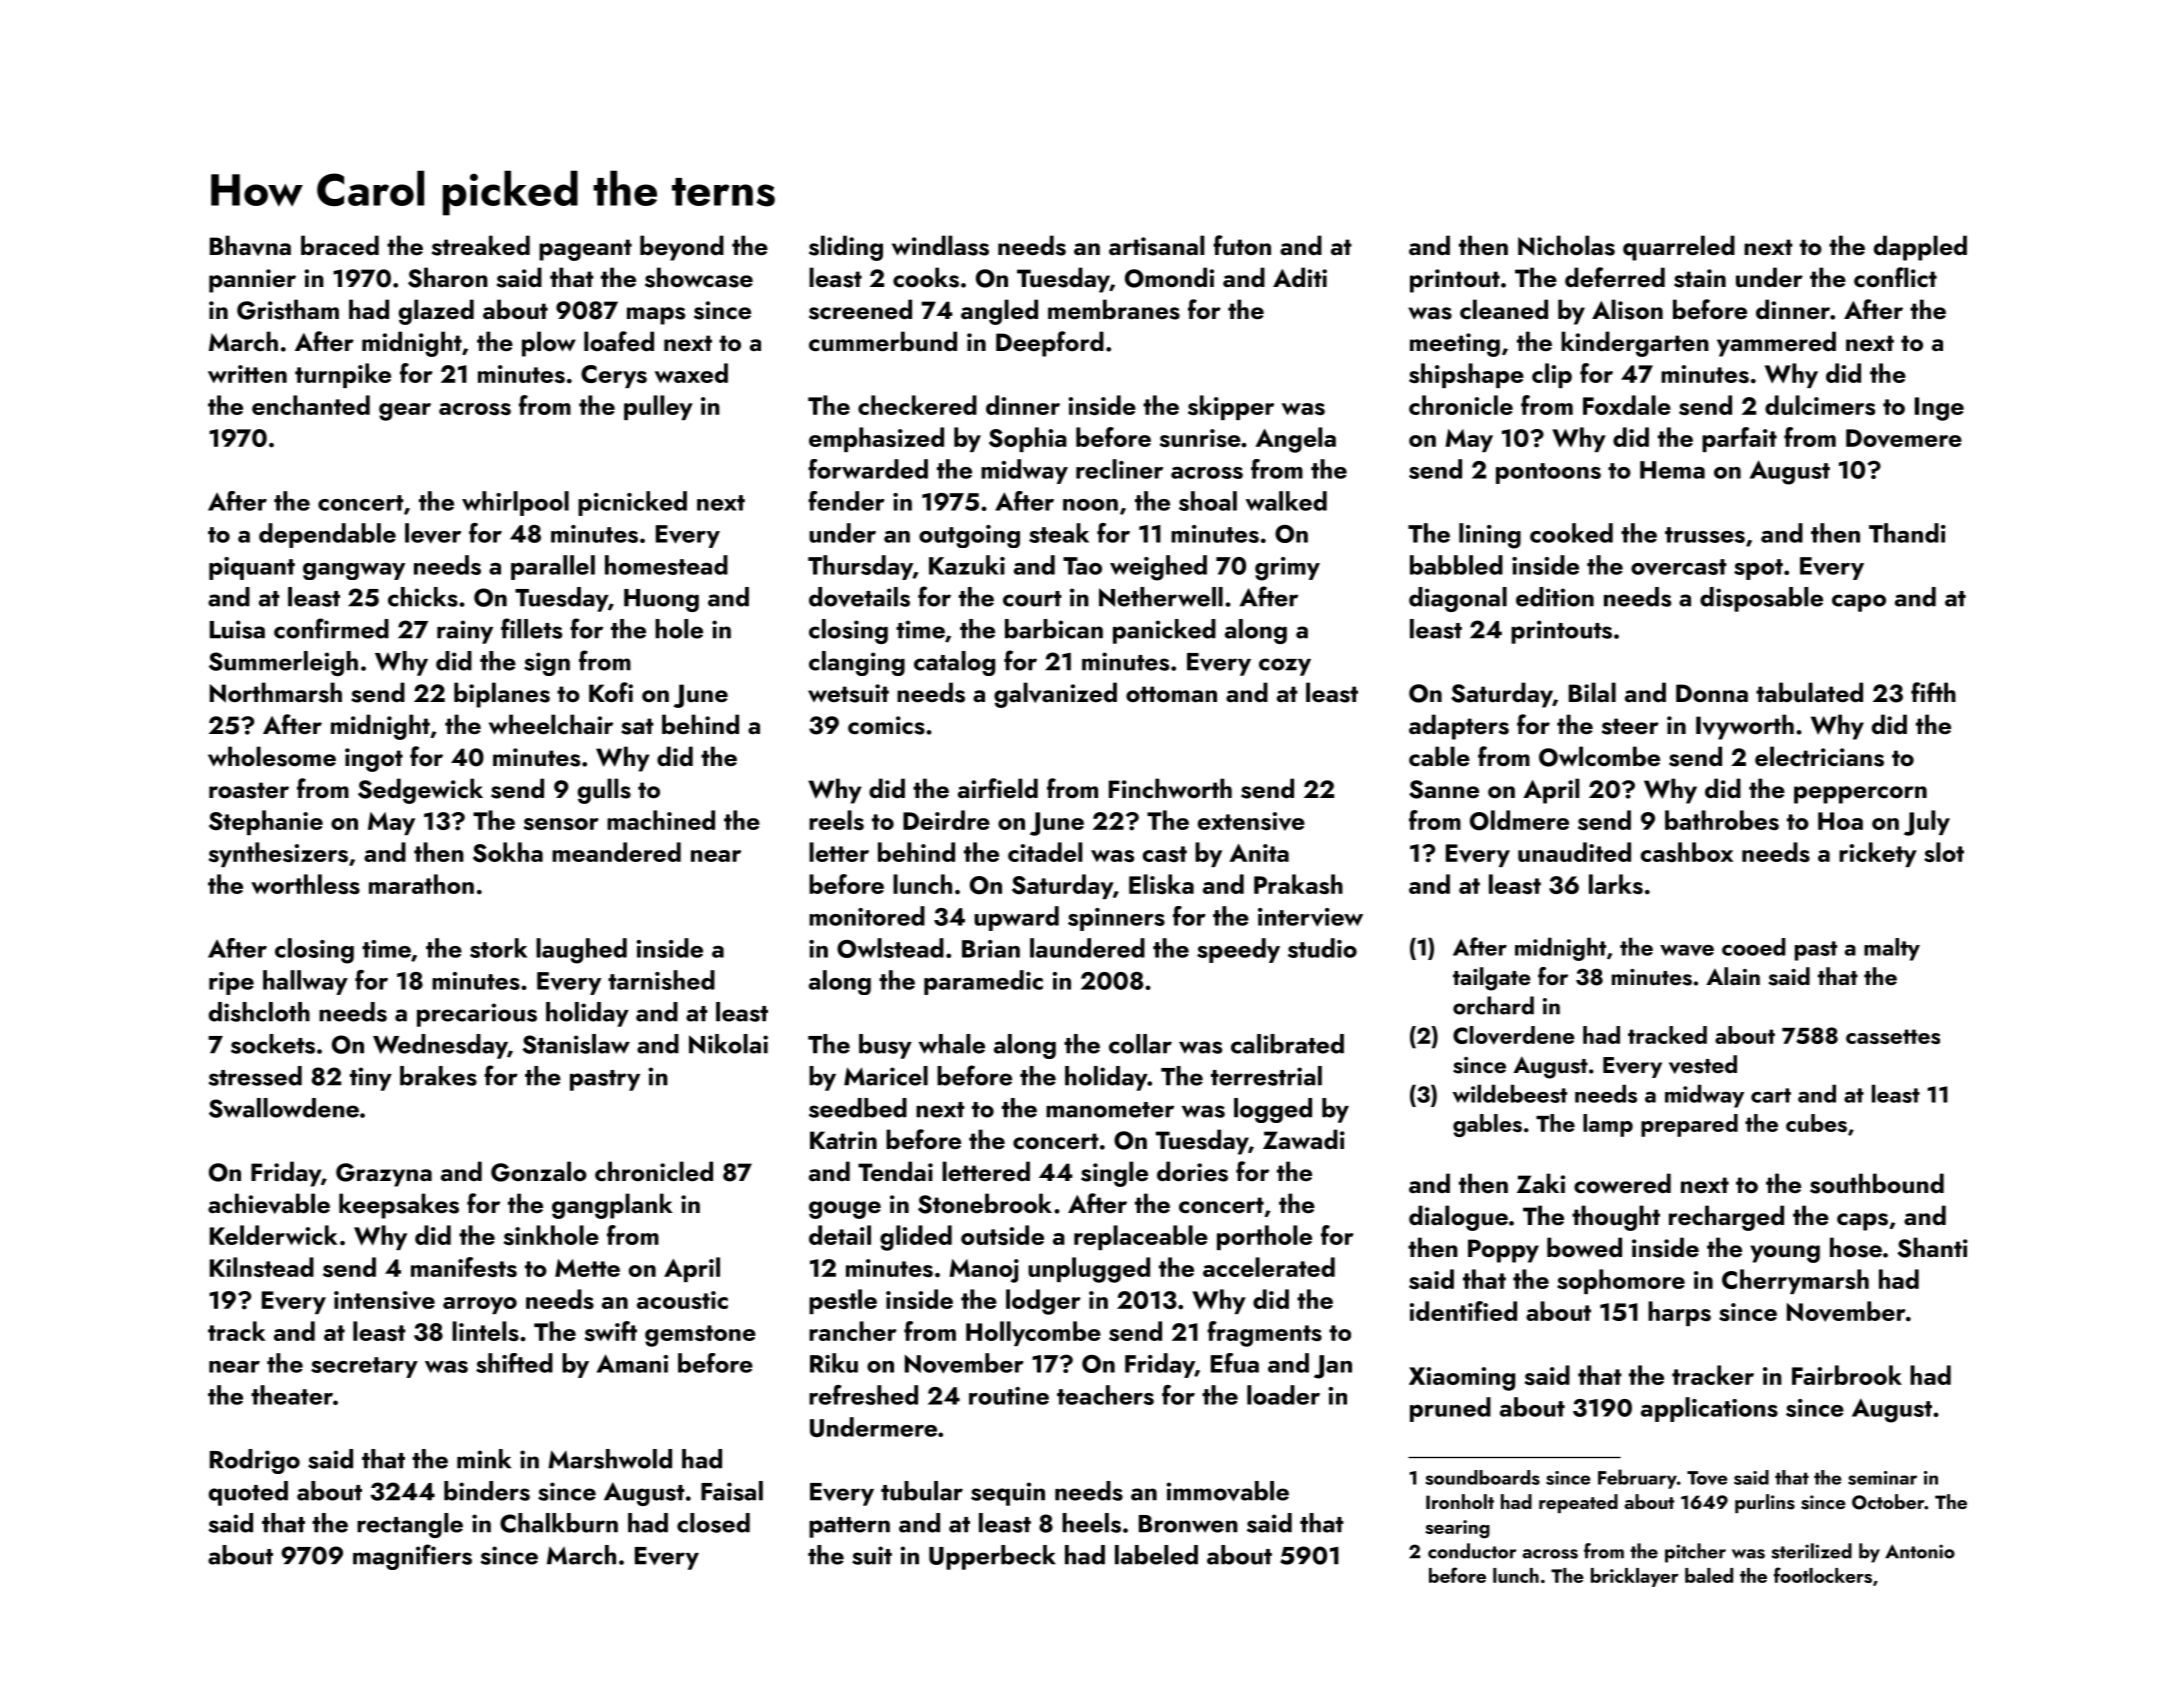  I want to click on Omondi, so click(1169, 277).
